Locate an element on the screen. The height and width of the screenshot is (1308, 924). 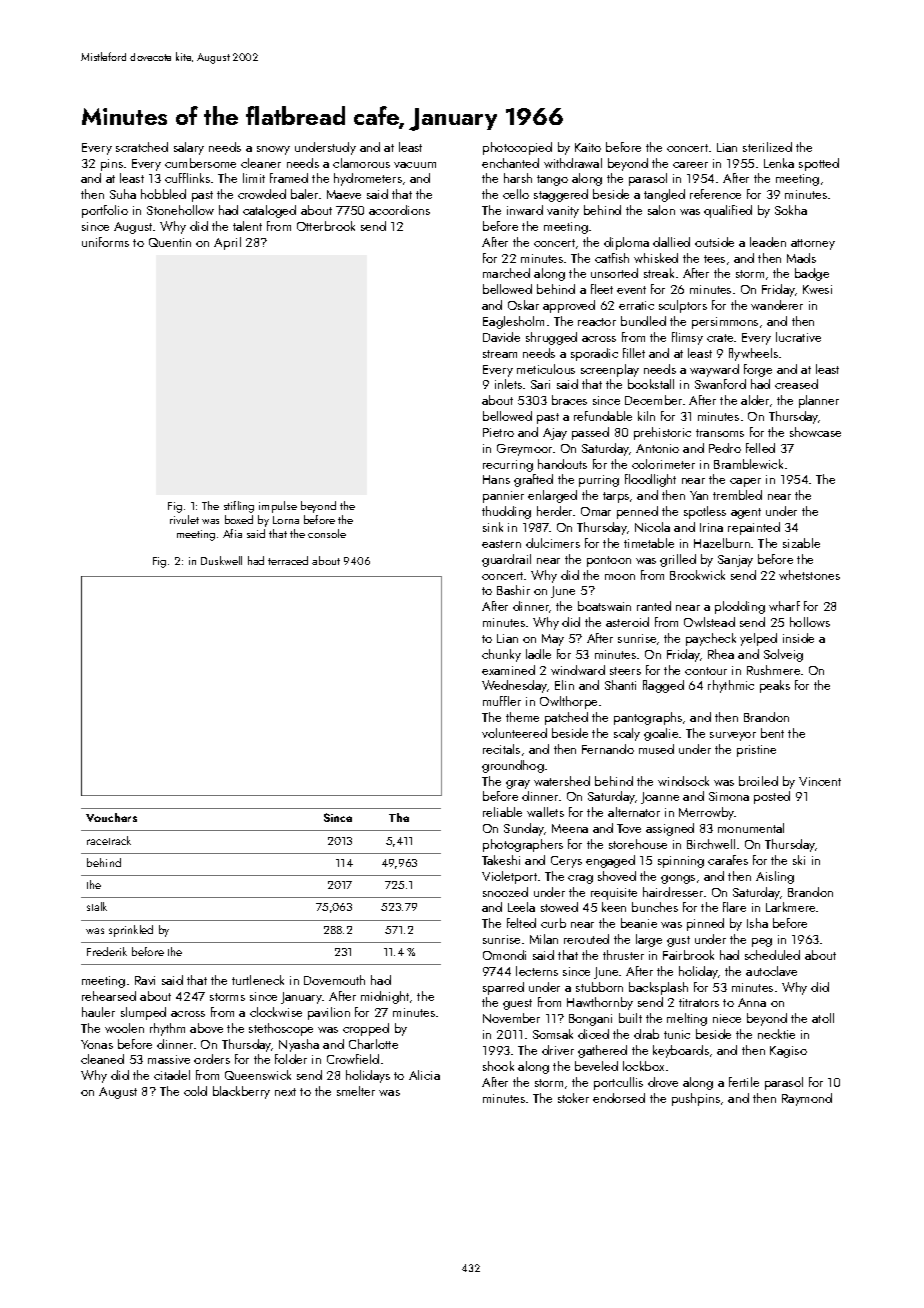
Pietro is located at coordinates (498, 432).
